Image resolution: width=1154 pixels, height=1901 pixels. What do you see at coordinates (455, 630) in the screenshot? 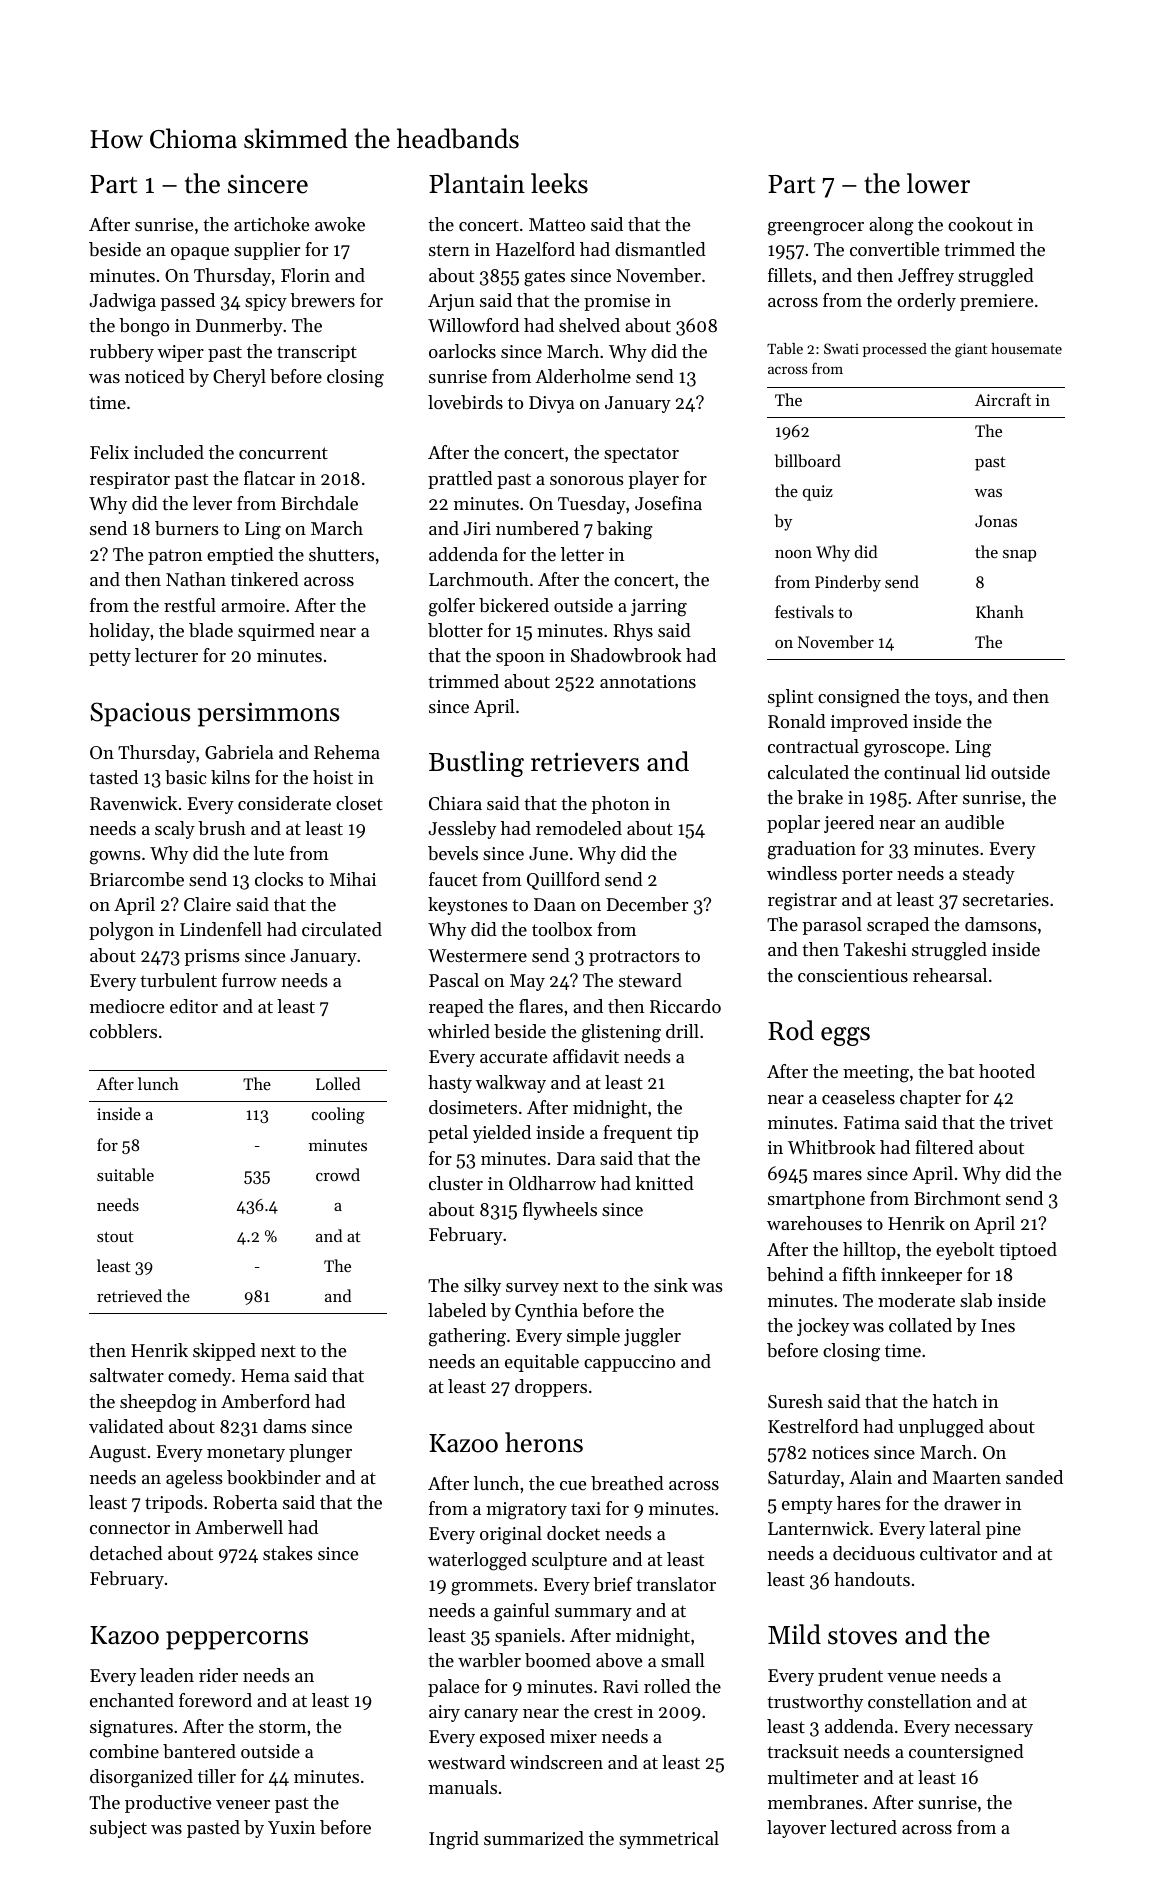
I see `blotter` at bounding box center [455, 630].
